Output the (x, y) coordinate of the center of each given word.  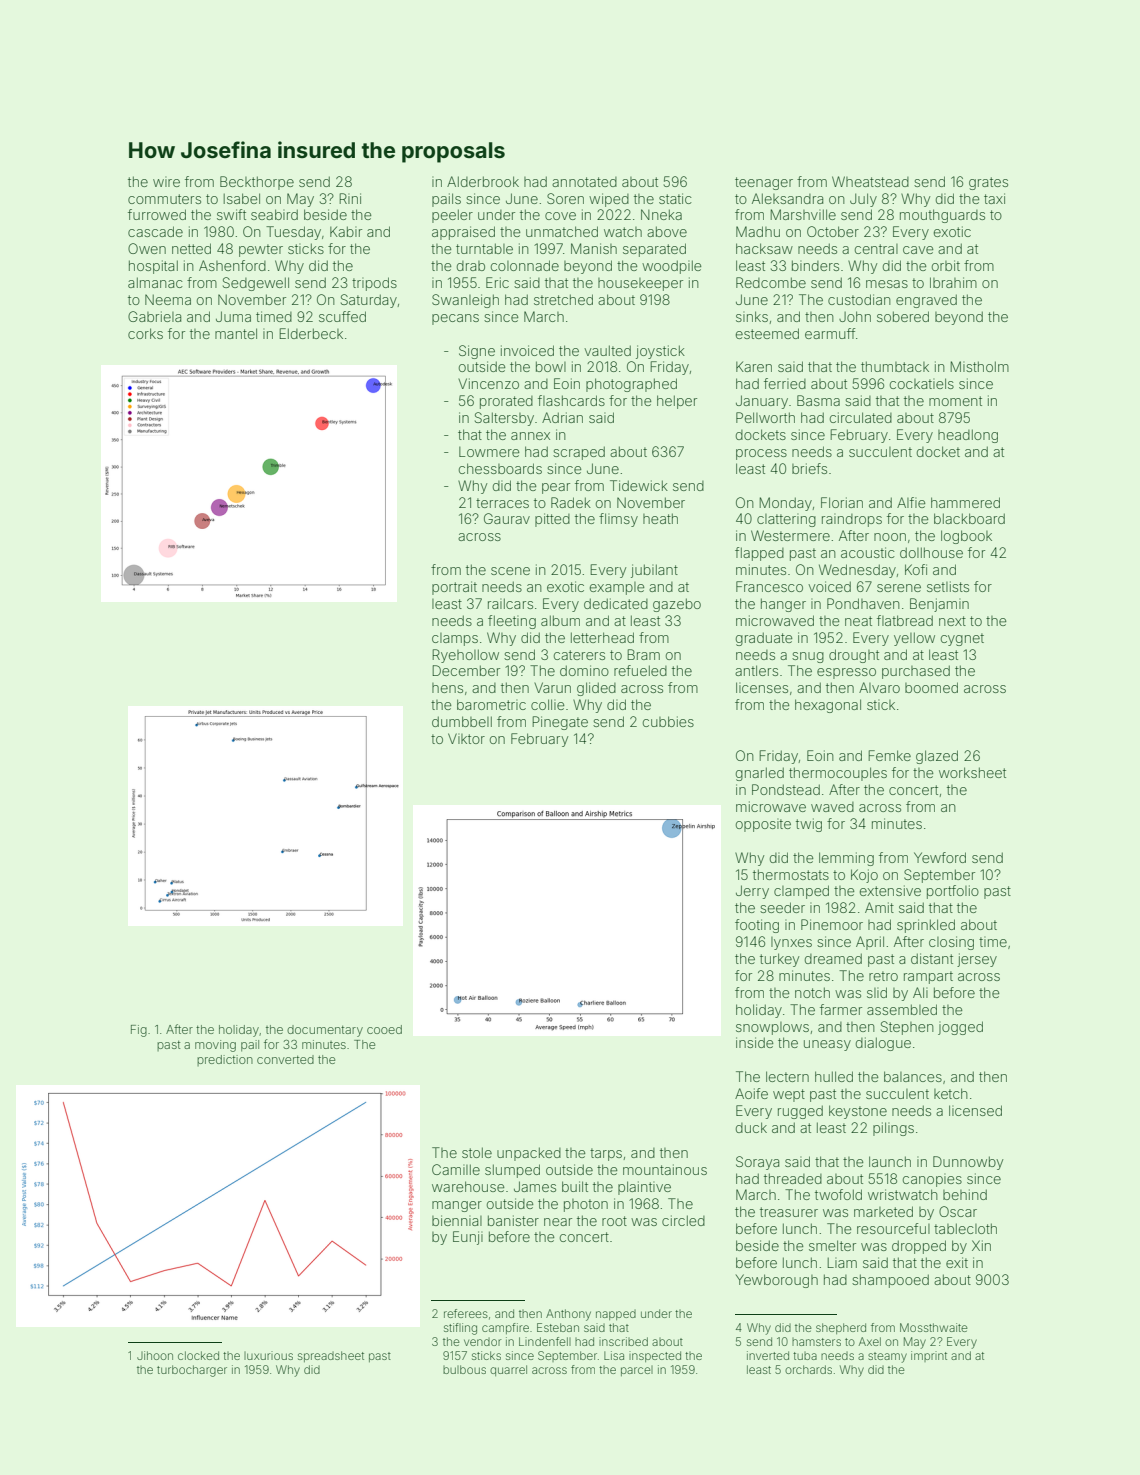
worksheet (972, 772)
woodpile (671, 267)
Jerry (752, 892)
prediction (225, 1060)
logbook (966, 537)
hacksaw (764, 248)
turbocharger (192, 1371)
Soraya (757, 1163)
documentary (325, 1031)
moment (955, 401)
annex (530, 436)
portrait (454, 588)
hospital (153, 267)
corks (145, 333)
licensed (975, 1110)
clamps (455, 639)
